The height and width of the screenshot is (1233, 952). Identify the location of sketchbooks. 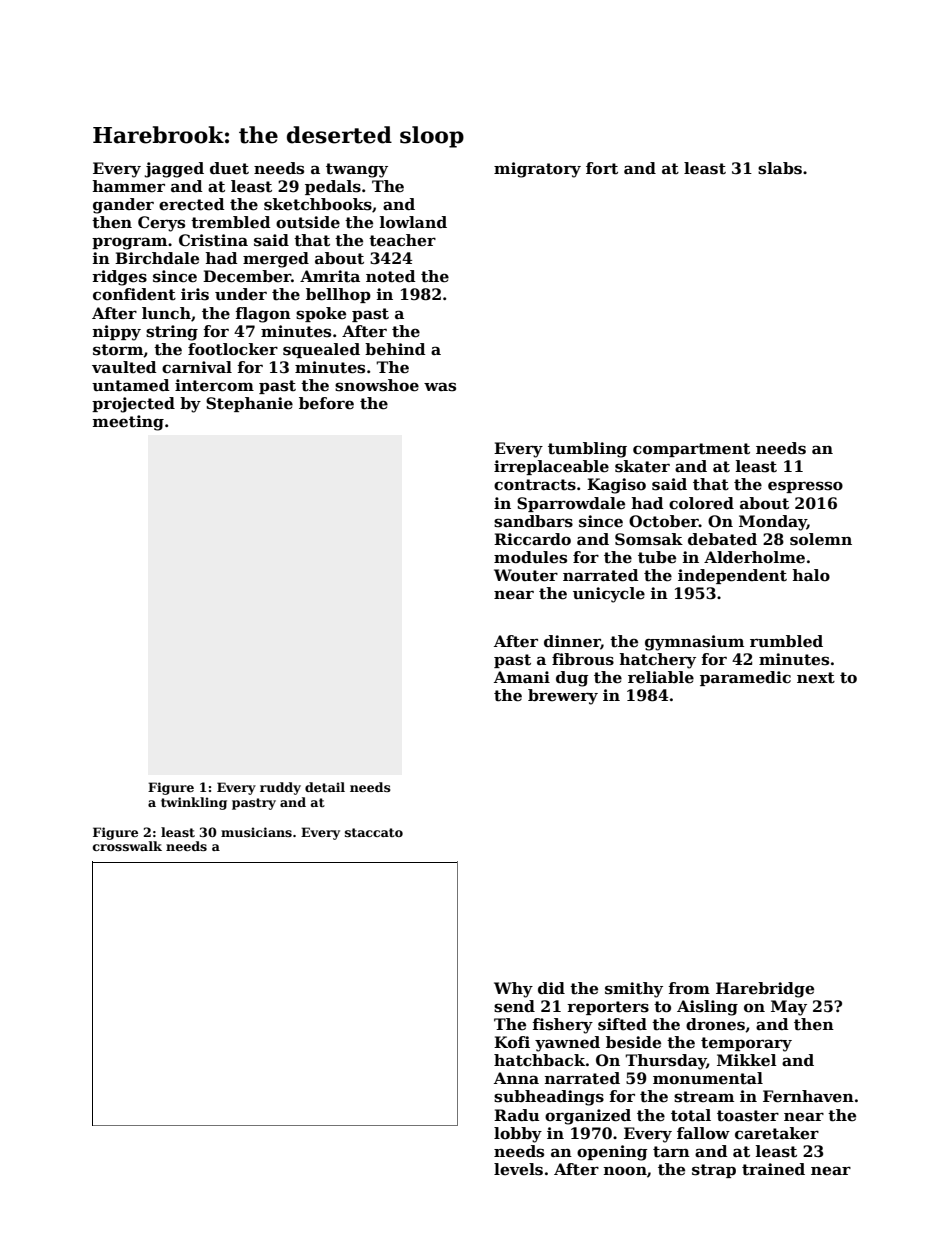
(318, 204).
